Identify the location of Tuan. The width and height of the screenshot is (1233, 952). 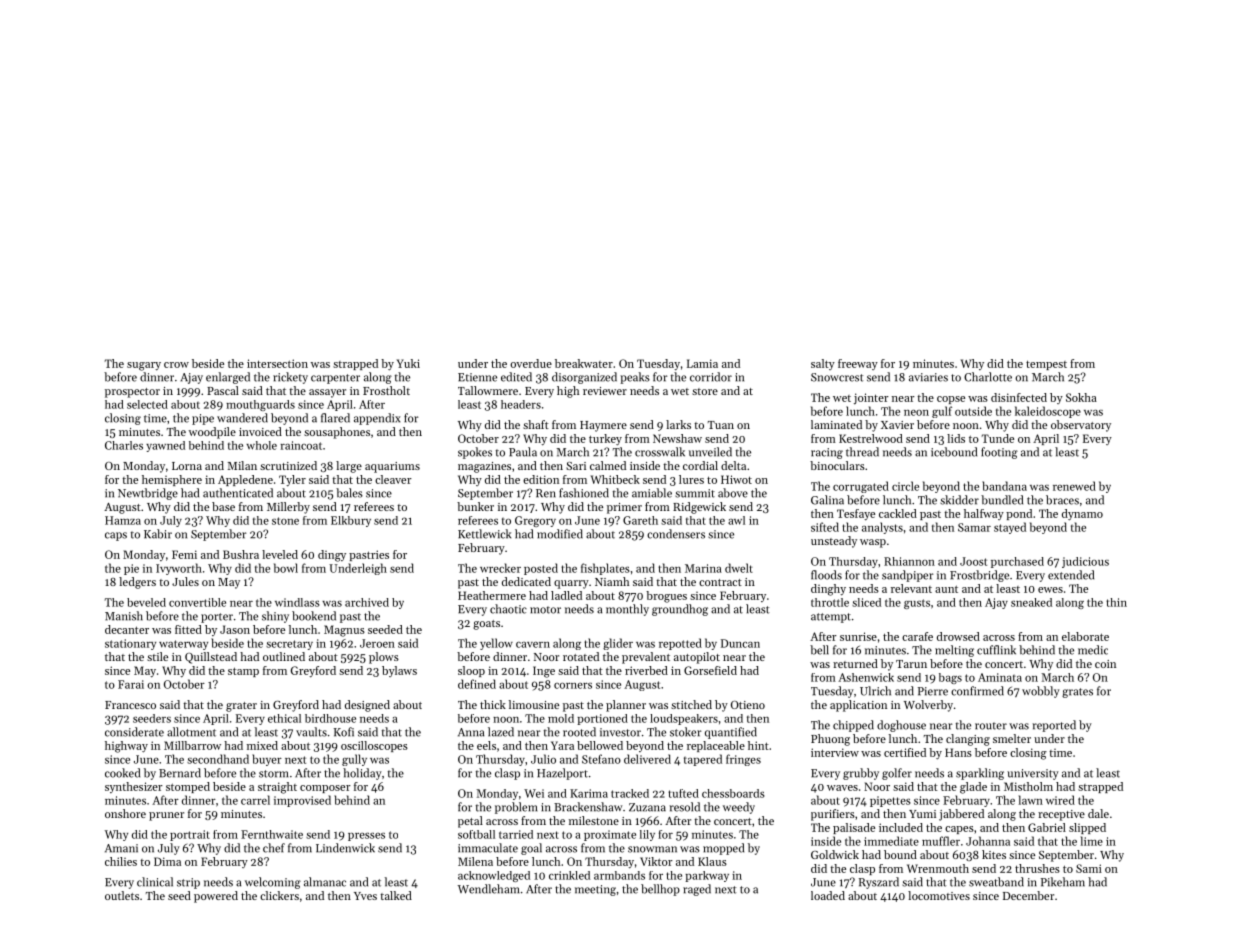
(721, 425).
